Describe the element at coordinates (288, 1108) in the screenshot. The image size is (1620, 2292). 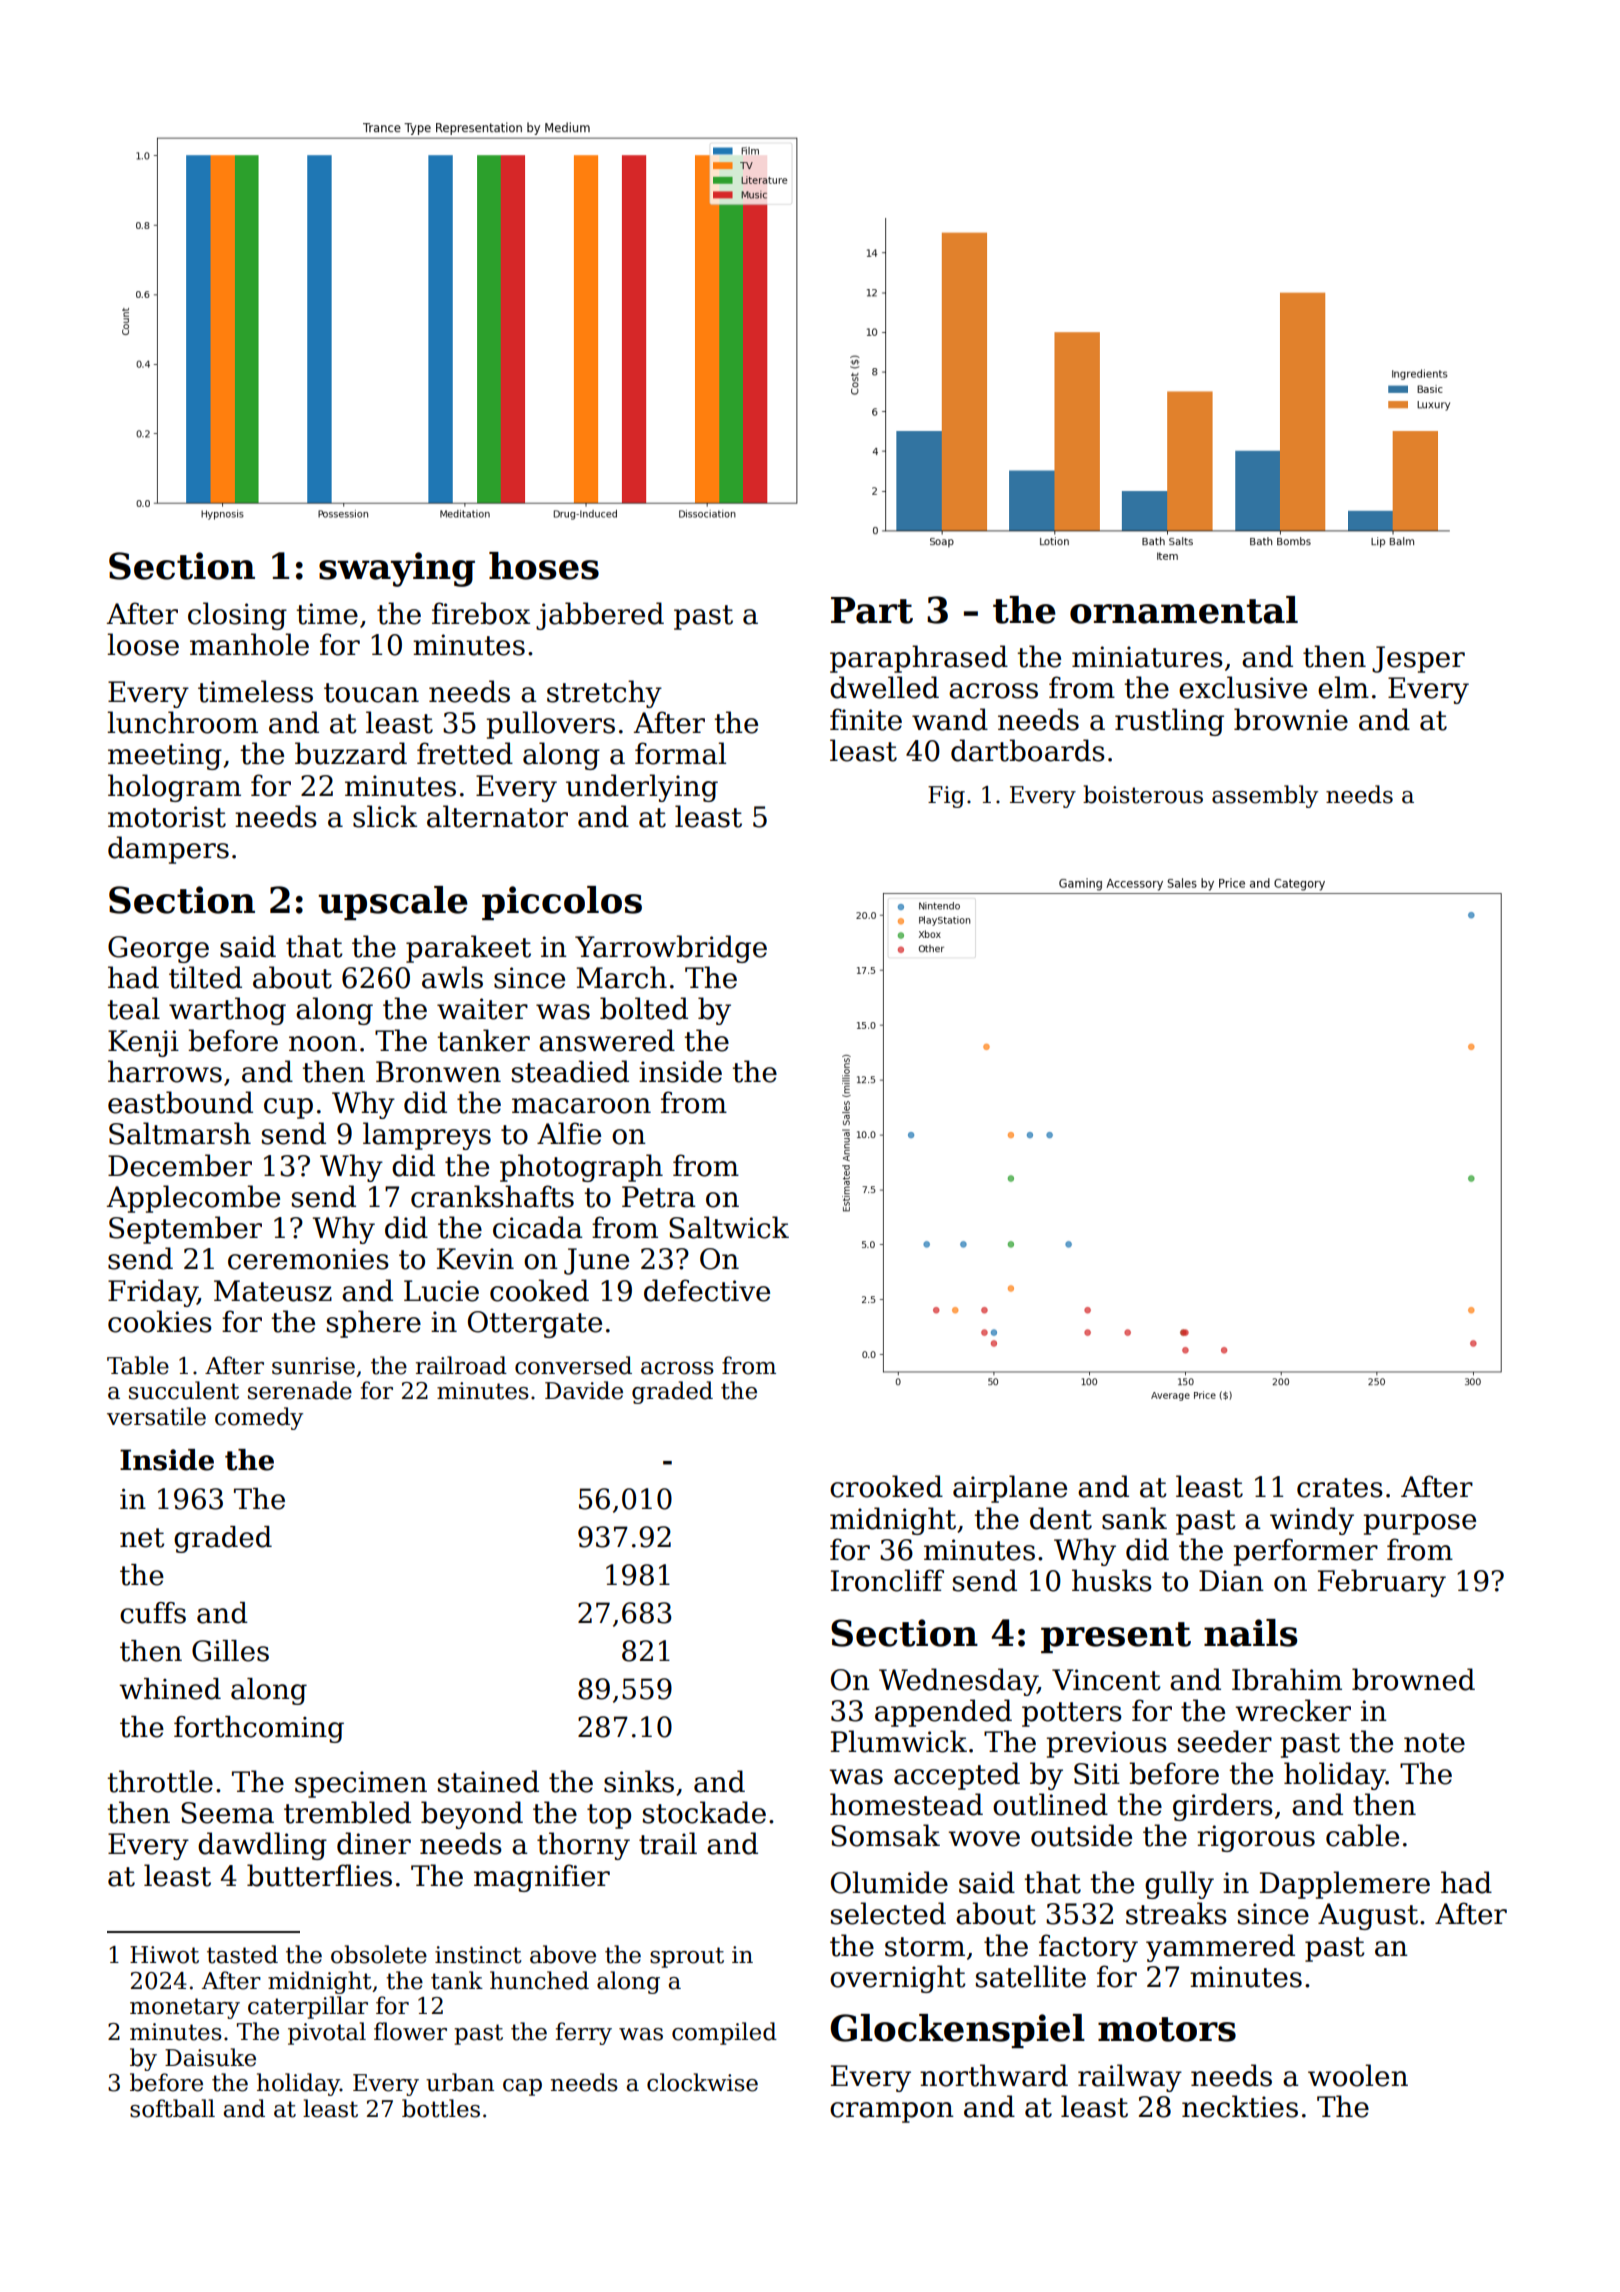
I see `cup` at that location.
